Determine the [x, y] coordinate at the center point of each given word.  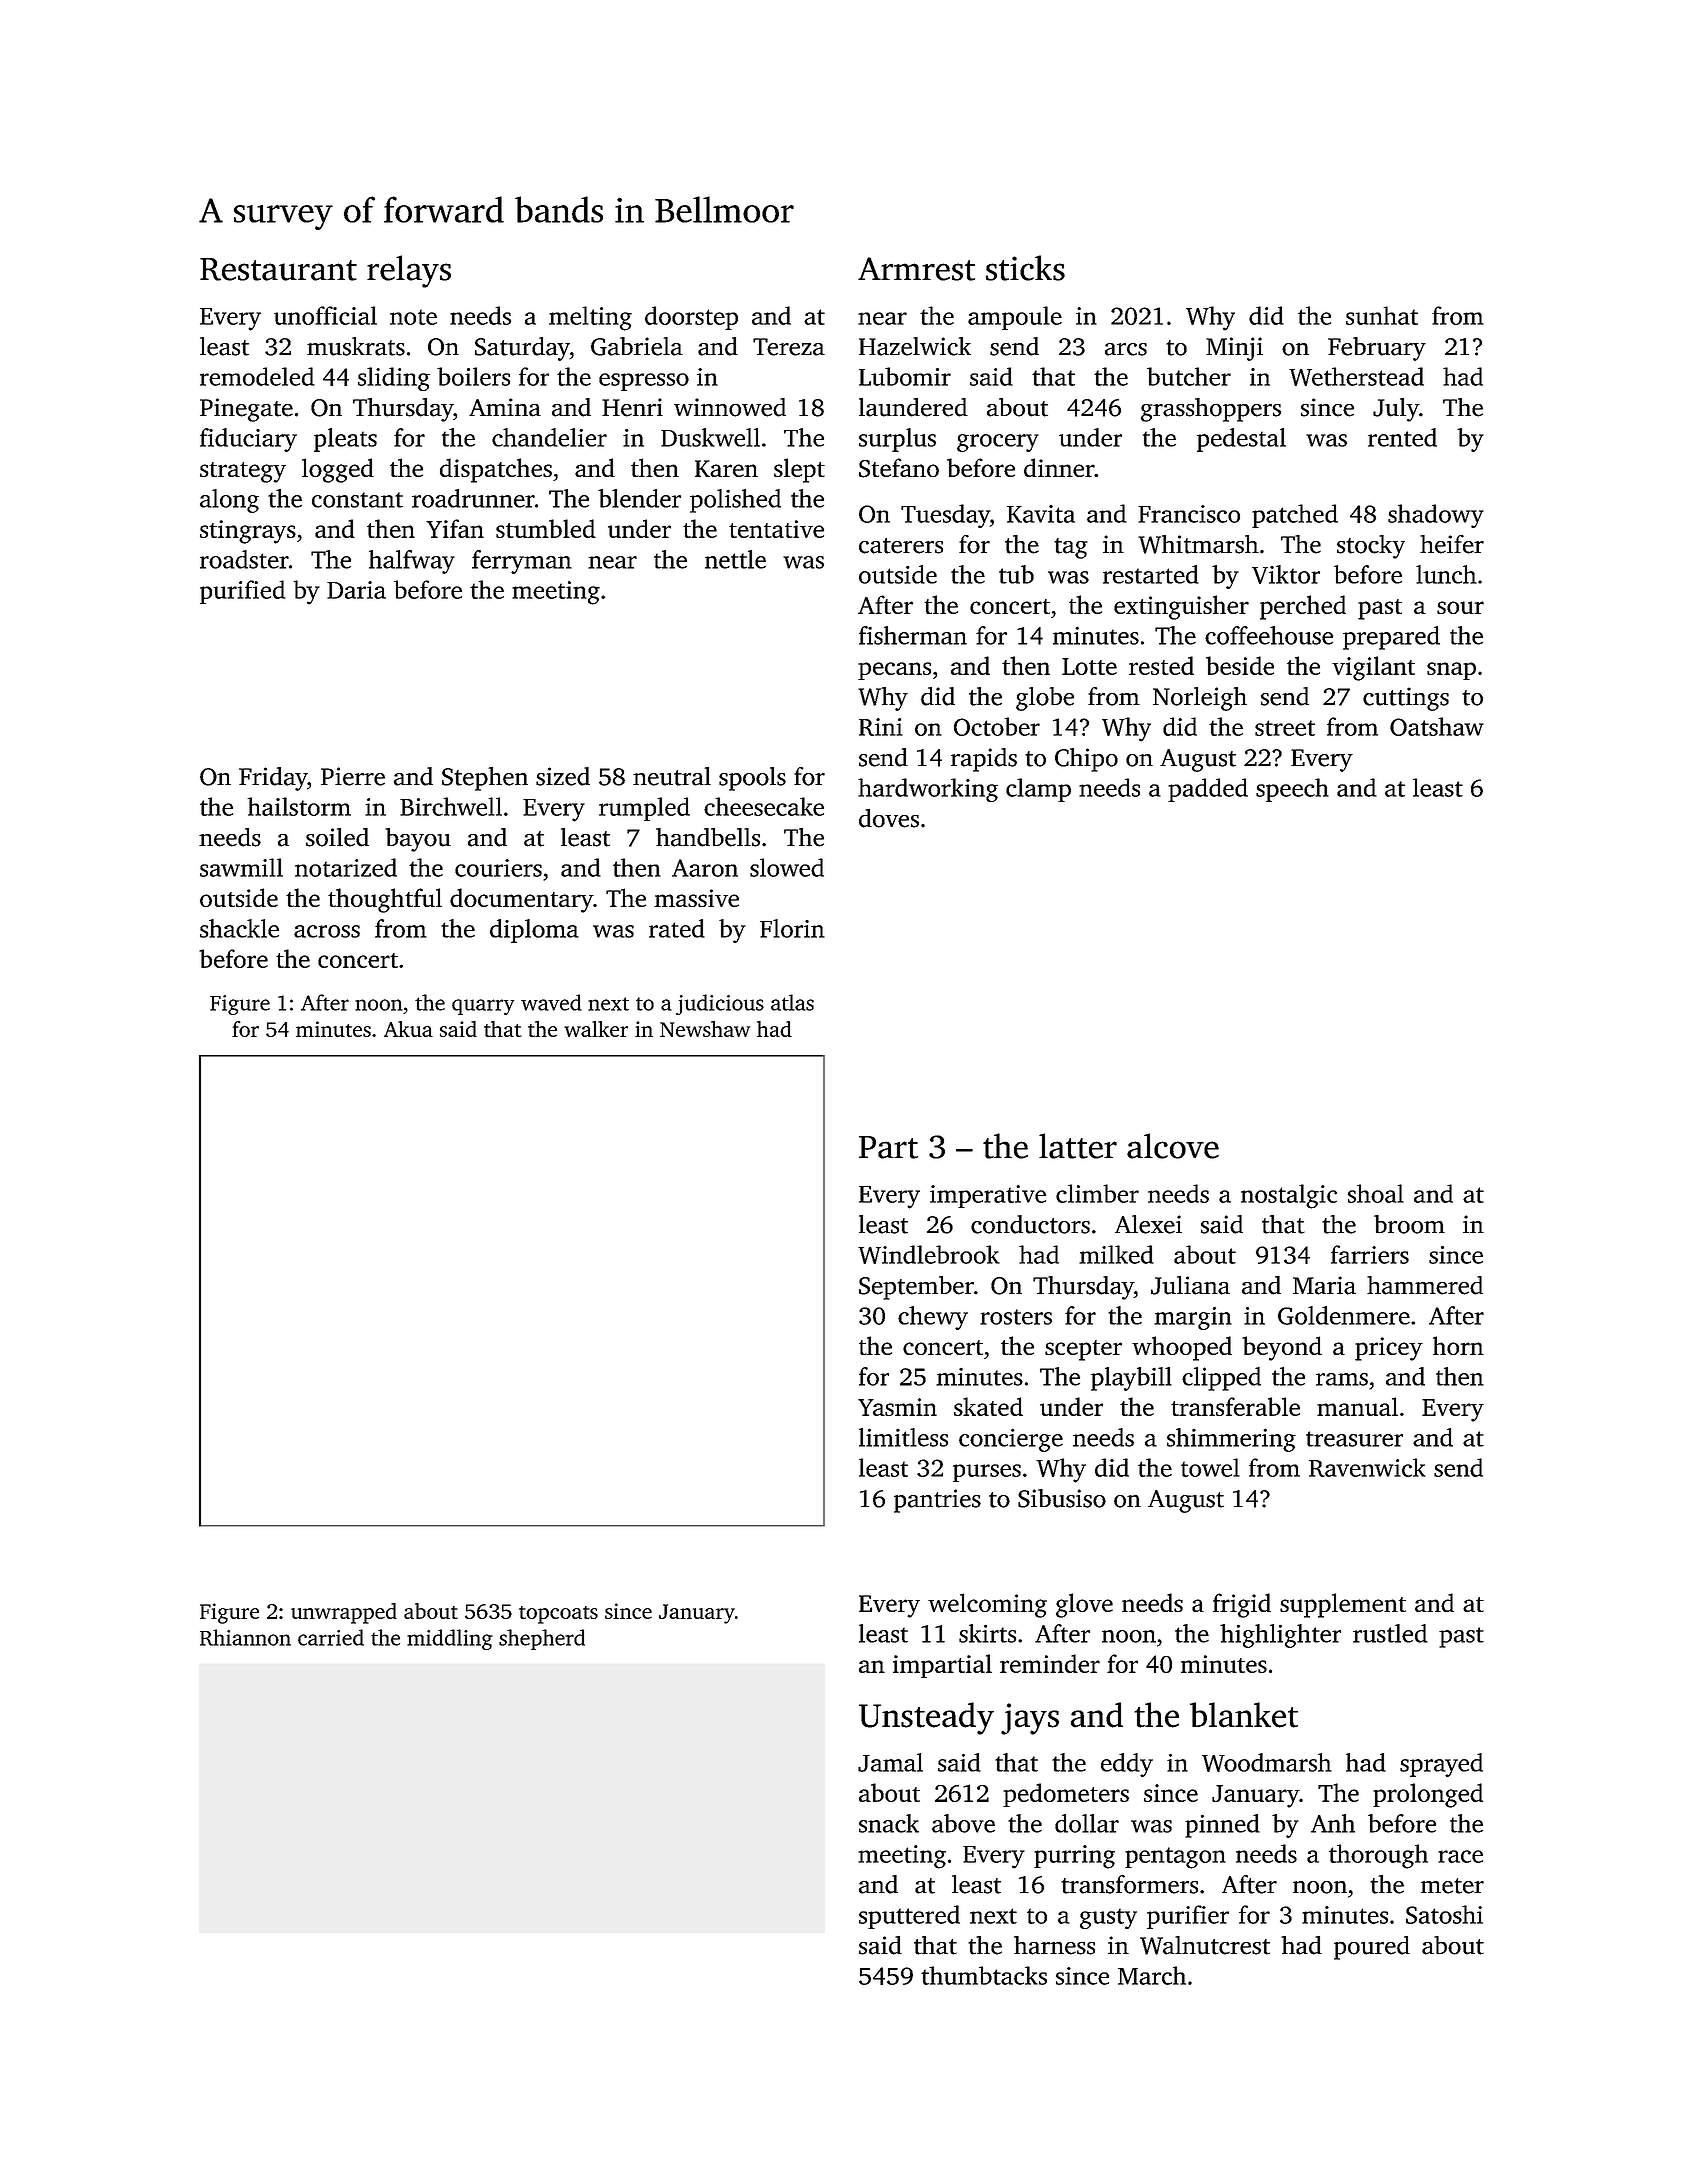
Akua [408, 1029]
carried [331, 1637]
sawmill [241, 867]
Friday [273, 779]
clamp [1038, 790]
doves [889, 818]
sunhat [1382, 315]
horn [1458, 1345]
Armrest [916, 269]
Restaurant [278, 269]
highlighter [1280, 1636]
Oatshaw [1437, 726]
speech [1292, 790]
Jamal [890, 1762]
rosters [1016, 1317]
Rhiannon [245, 1637]
